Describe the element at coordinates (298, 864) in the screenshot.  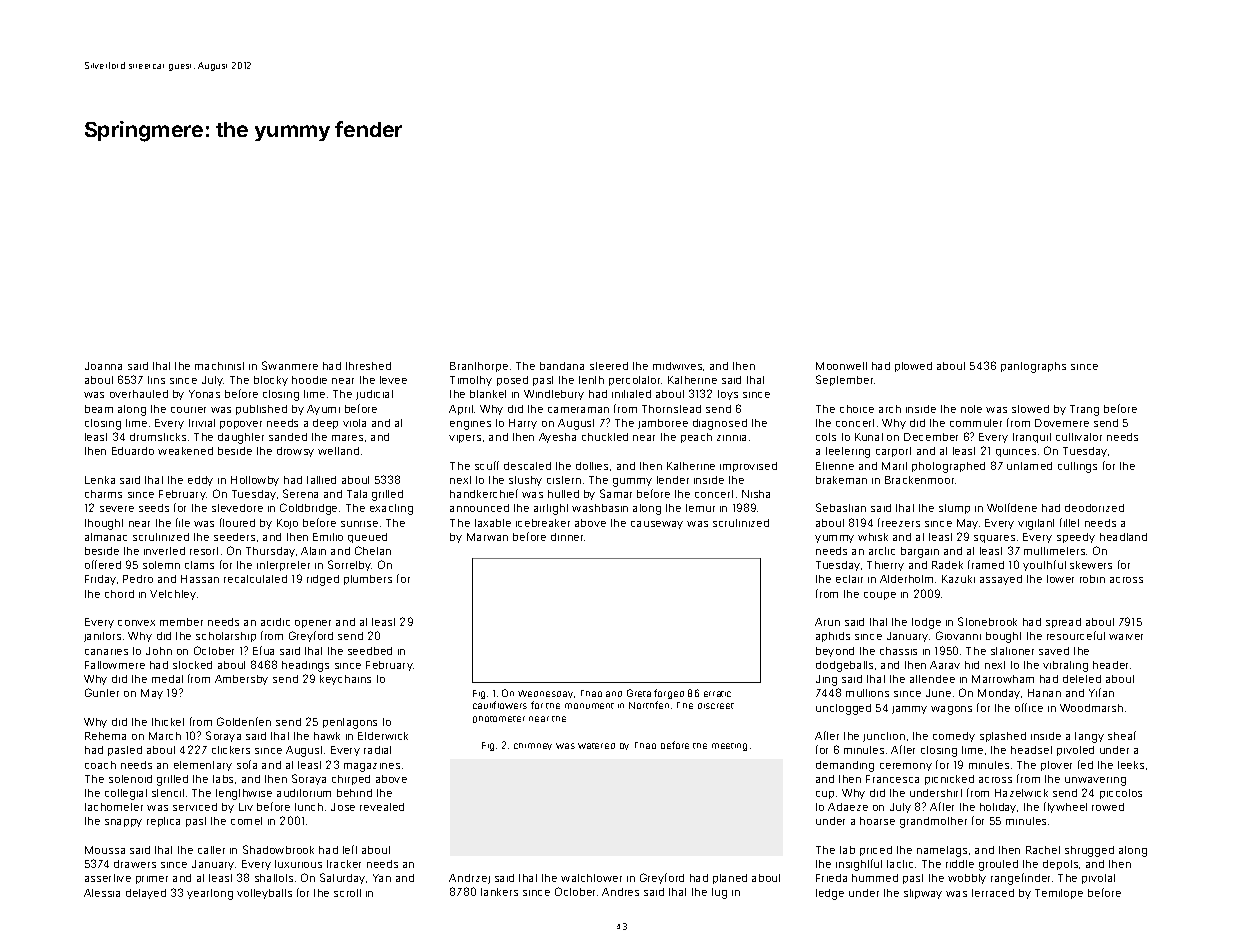
I see `luxurious` at that location.
